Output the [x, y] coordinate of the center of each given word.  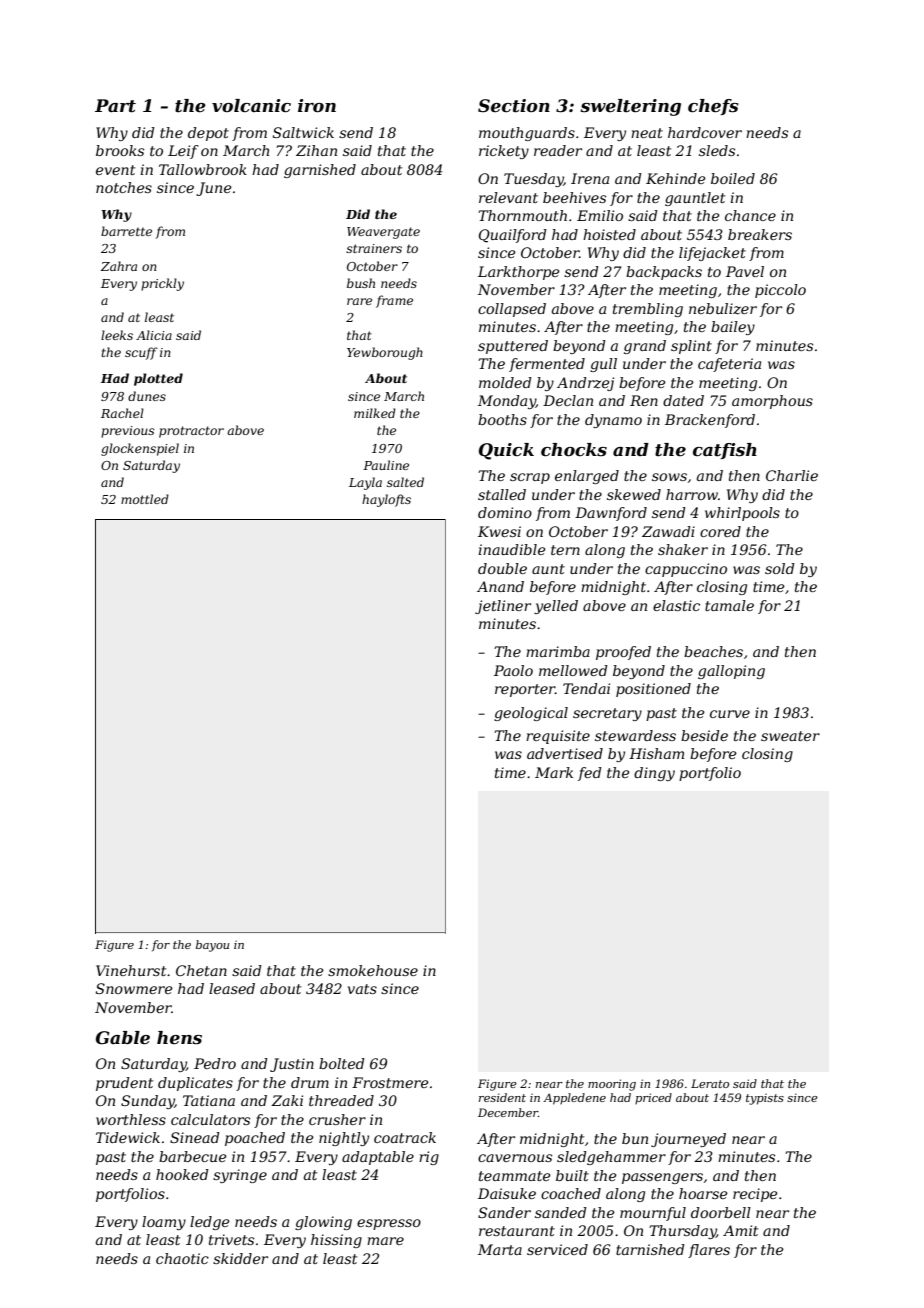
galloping [731, 672]
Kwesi [499, 531]
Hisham [656, 753]
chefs [713, 107]
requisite [558, 737]
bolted [342, 1063]
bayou [213, 946]
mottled [145, 499]
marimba [558, 651]
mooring [612, 1085]
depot [208, 134]
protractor [191, 432]
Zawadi [668, 531]
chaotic [182, 1258]
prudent [124, 1084]
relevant [508, 197]
